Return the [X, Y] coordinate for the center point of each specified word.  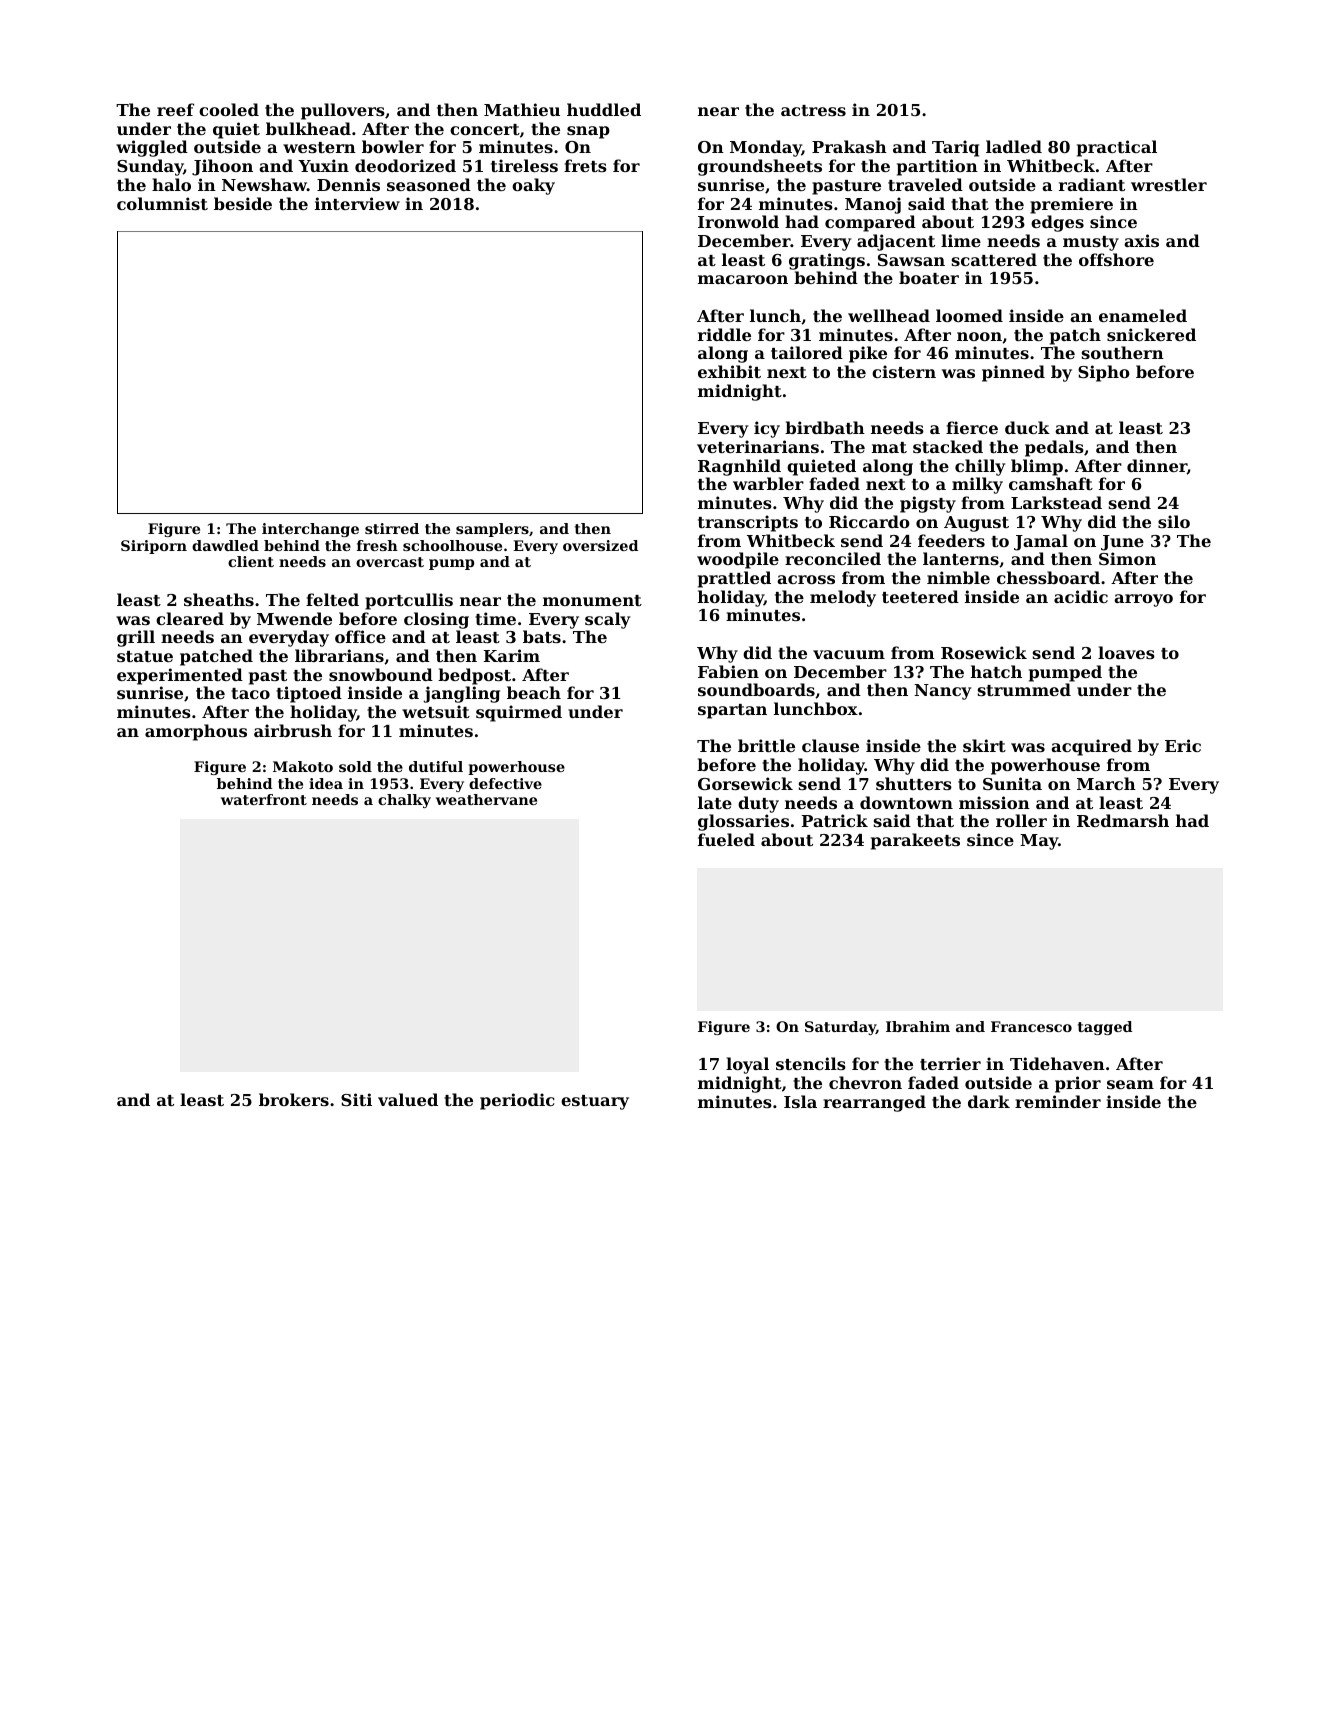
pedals [1054, 448]
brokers [294, 1099]
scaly [607, 620]
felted [332, 599]
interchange [310, 530]
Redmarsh [1123, 820]
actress [813, 110]
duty [758, 804]
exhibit [729, 371]
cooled [229, 109]
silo [1174, 521]
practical [1117, 148]
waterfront [264, 799]
